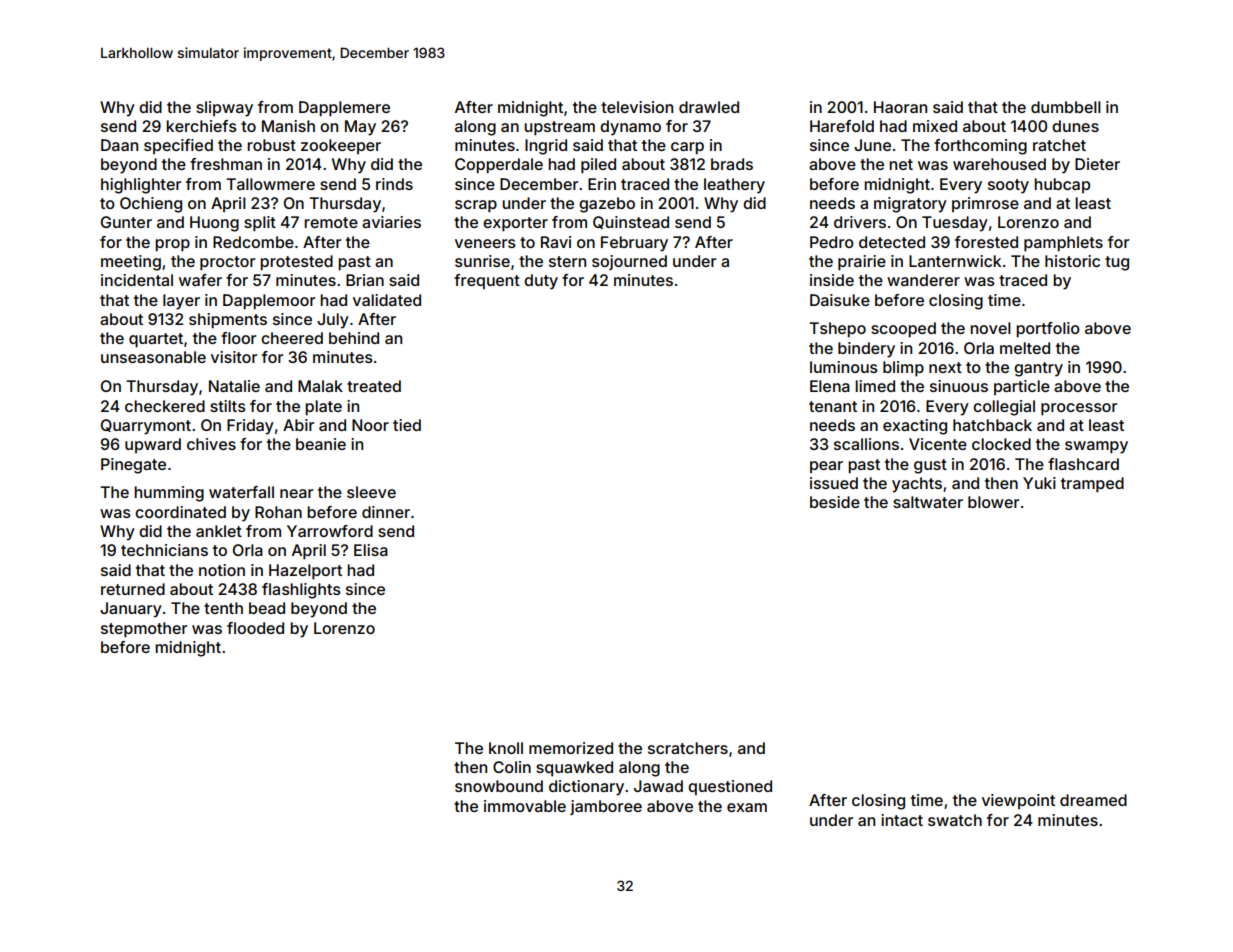 This page has width=1233, height=952. Describe the element at coordinates (255, 628) in the page. I see `flooded` at that location.
